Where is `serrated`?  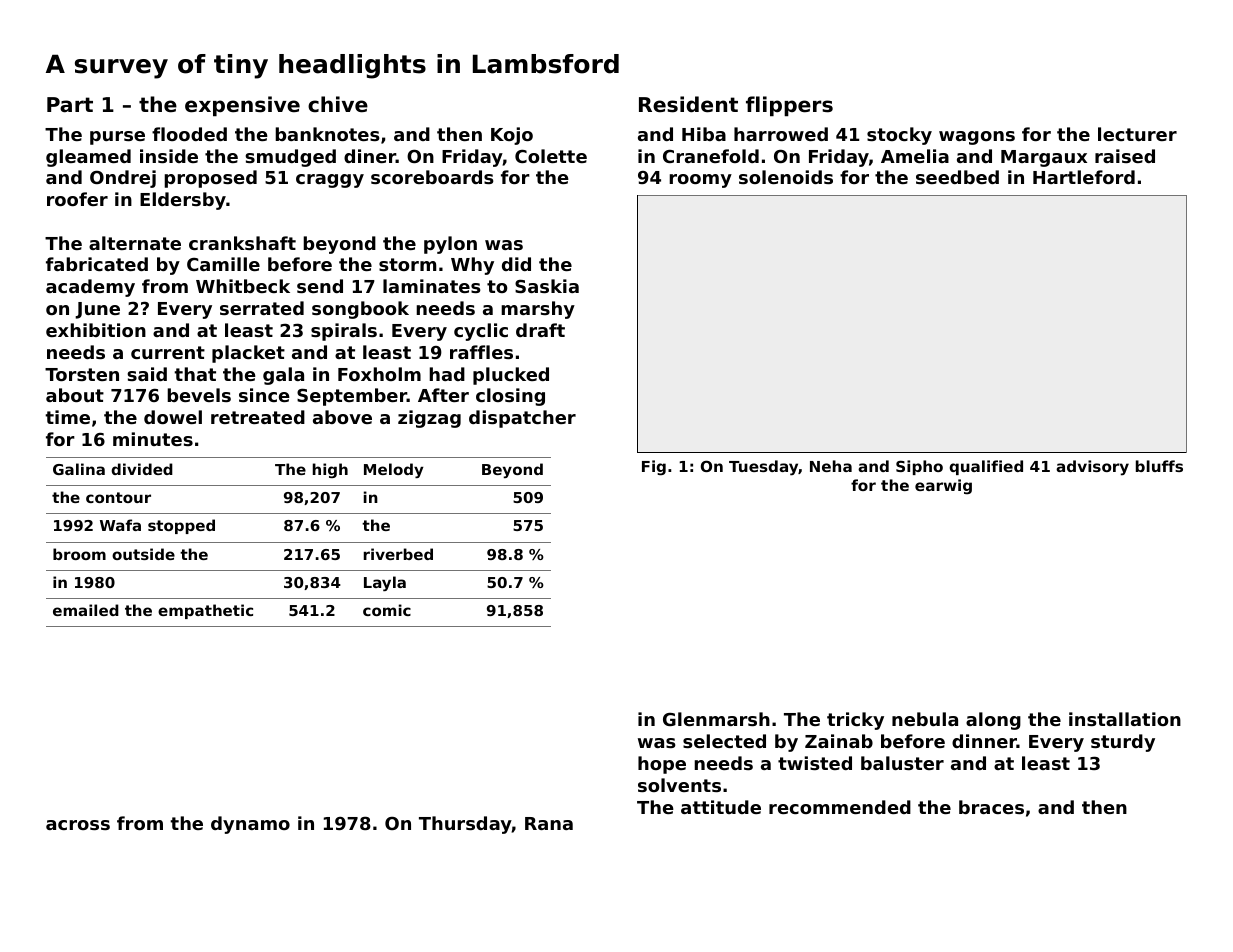
serrated is located at coordinates (262, 308).
